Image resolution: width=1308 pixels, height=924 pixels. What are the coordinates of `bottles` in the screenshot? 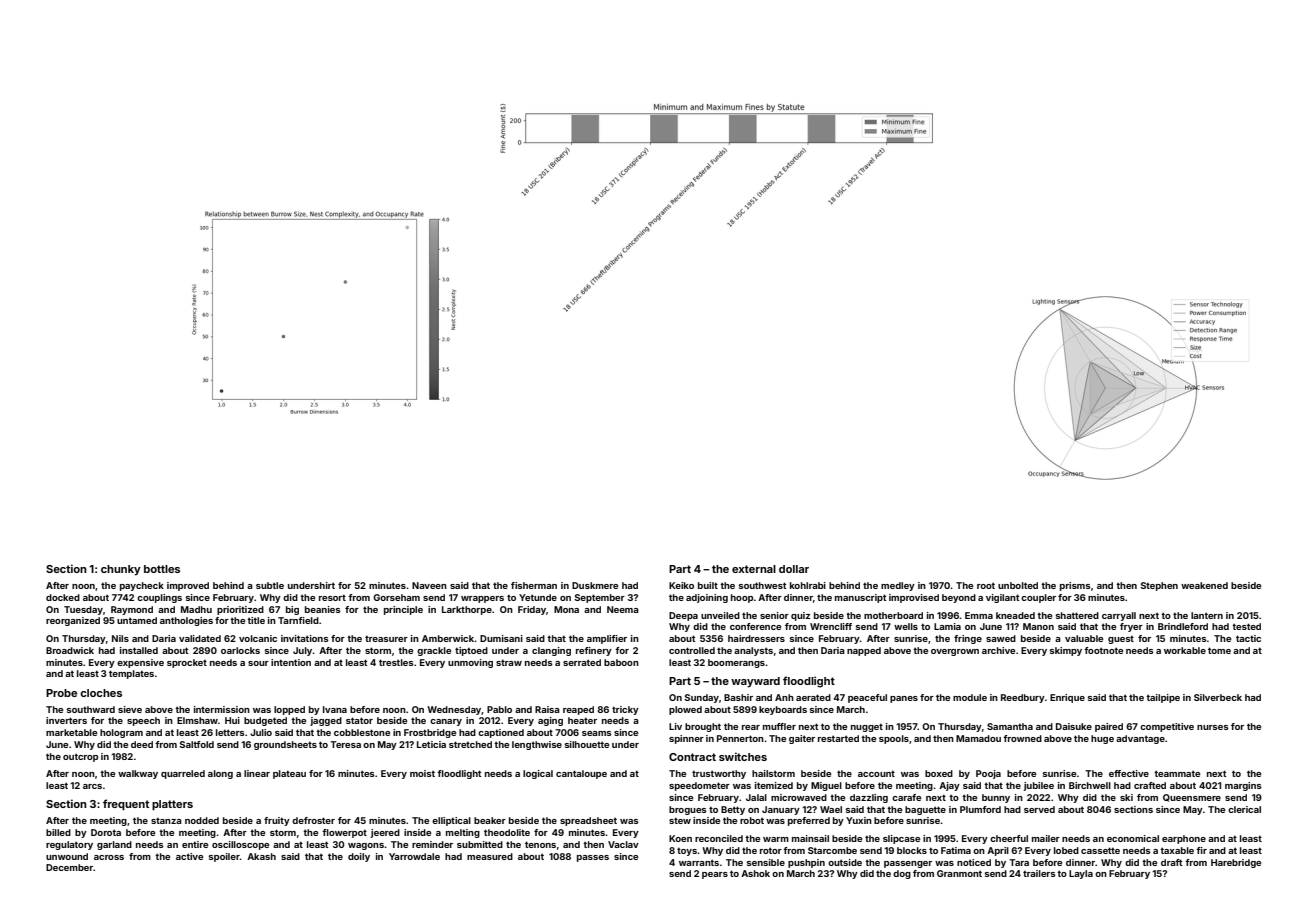 It's located at (162, 569).
